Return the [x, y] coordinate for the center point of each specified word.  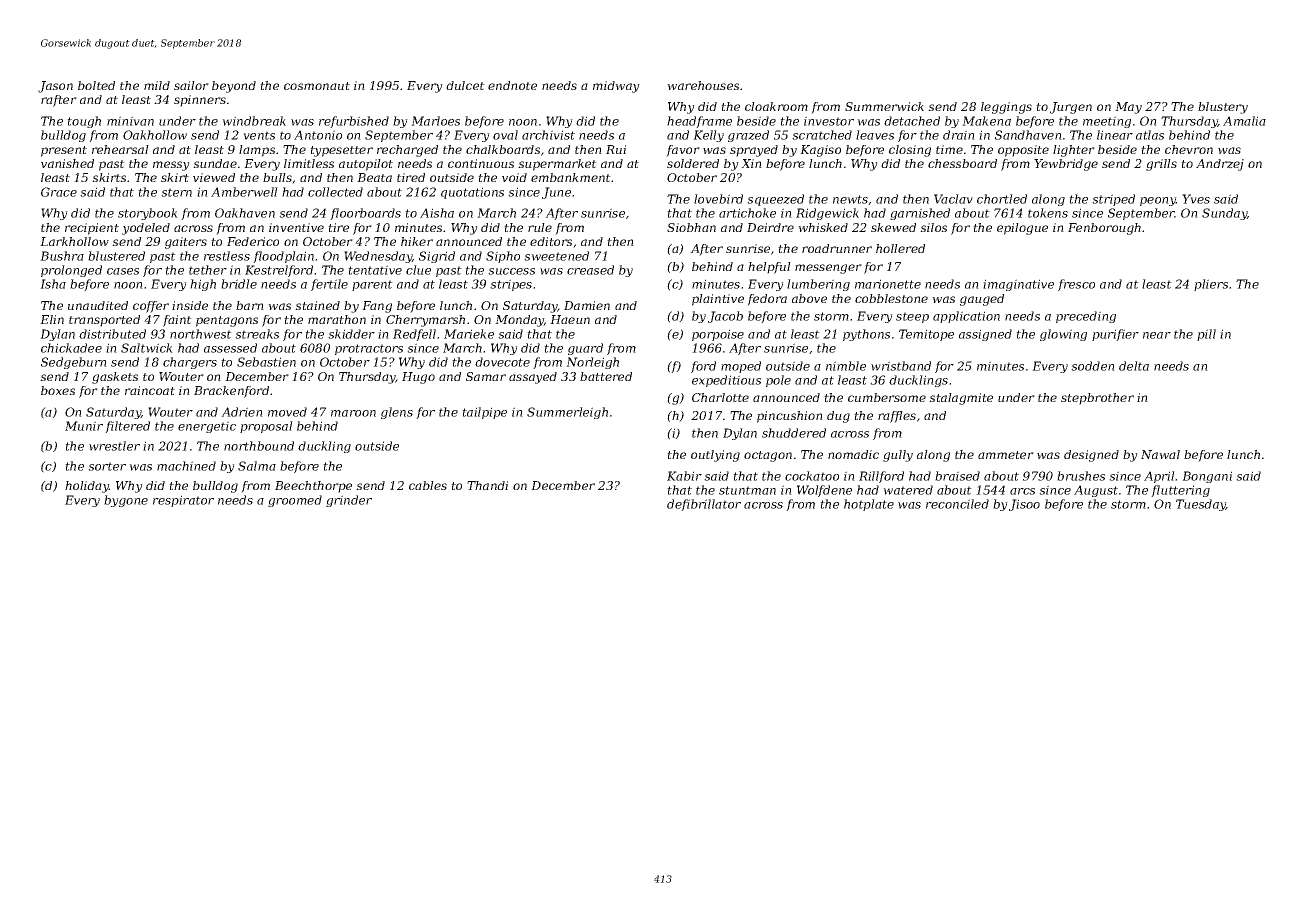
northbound [259, 446]
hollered [900, 248]
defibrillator [704, 505]
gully [898, 456]
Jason [55, 87]
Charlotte [720, 397]
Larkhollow [74, 241]
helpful [769, 268]
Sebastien [266, 362]
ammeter [1006, 455]
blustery [1223, 108]
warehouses [703, 85]
